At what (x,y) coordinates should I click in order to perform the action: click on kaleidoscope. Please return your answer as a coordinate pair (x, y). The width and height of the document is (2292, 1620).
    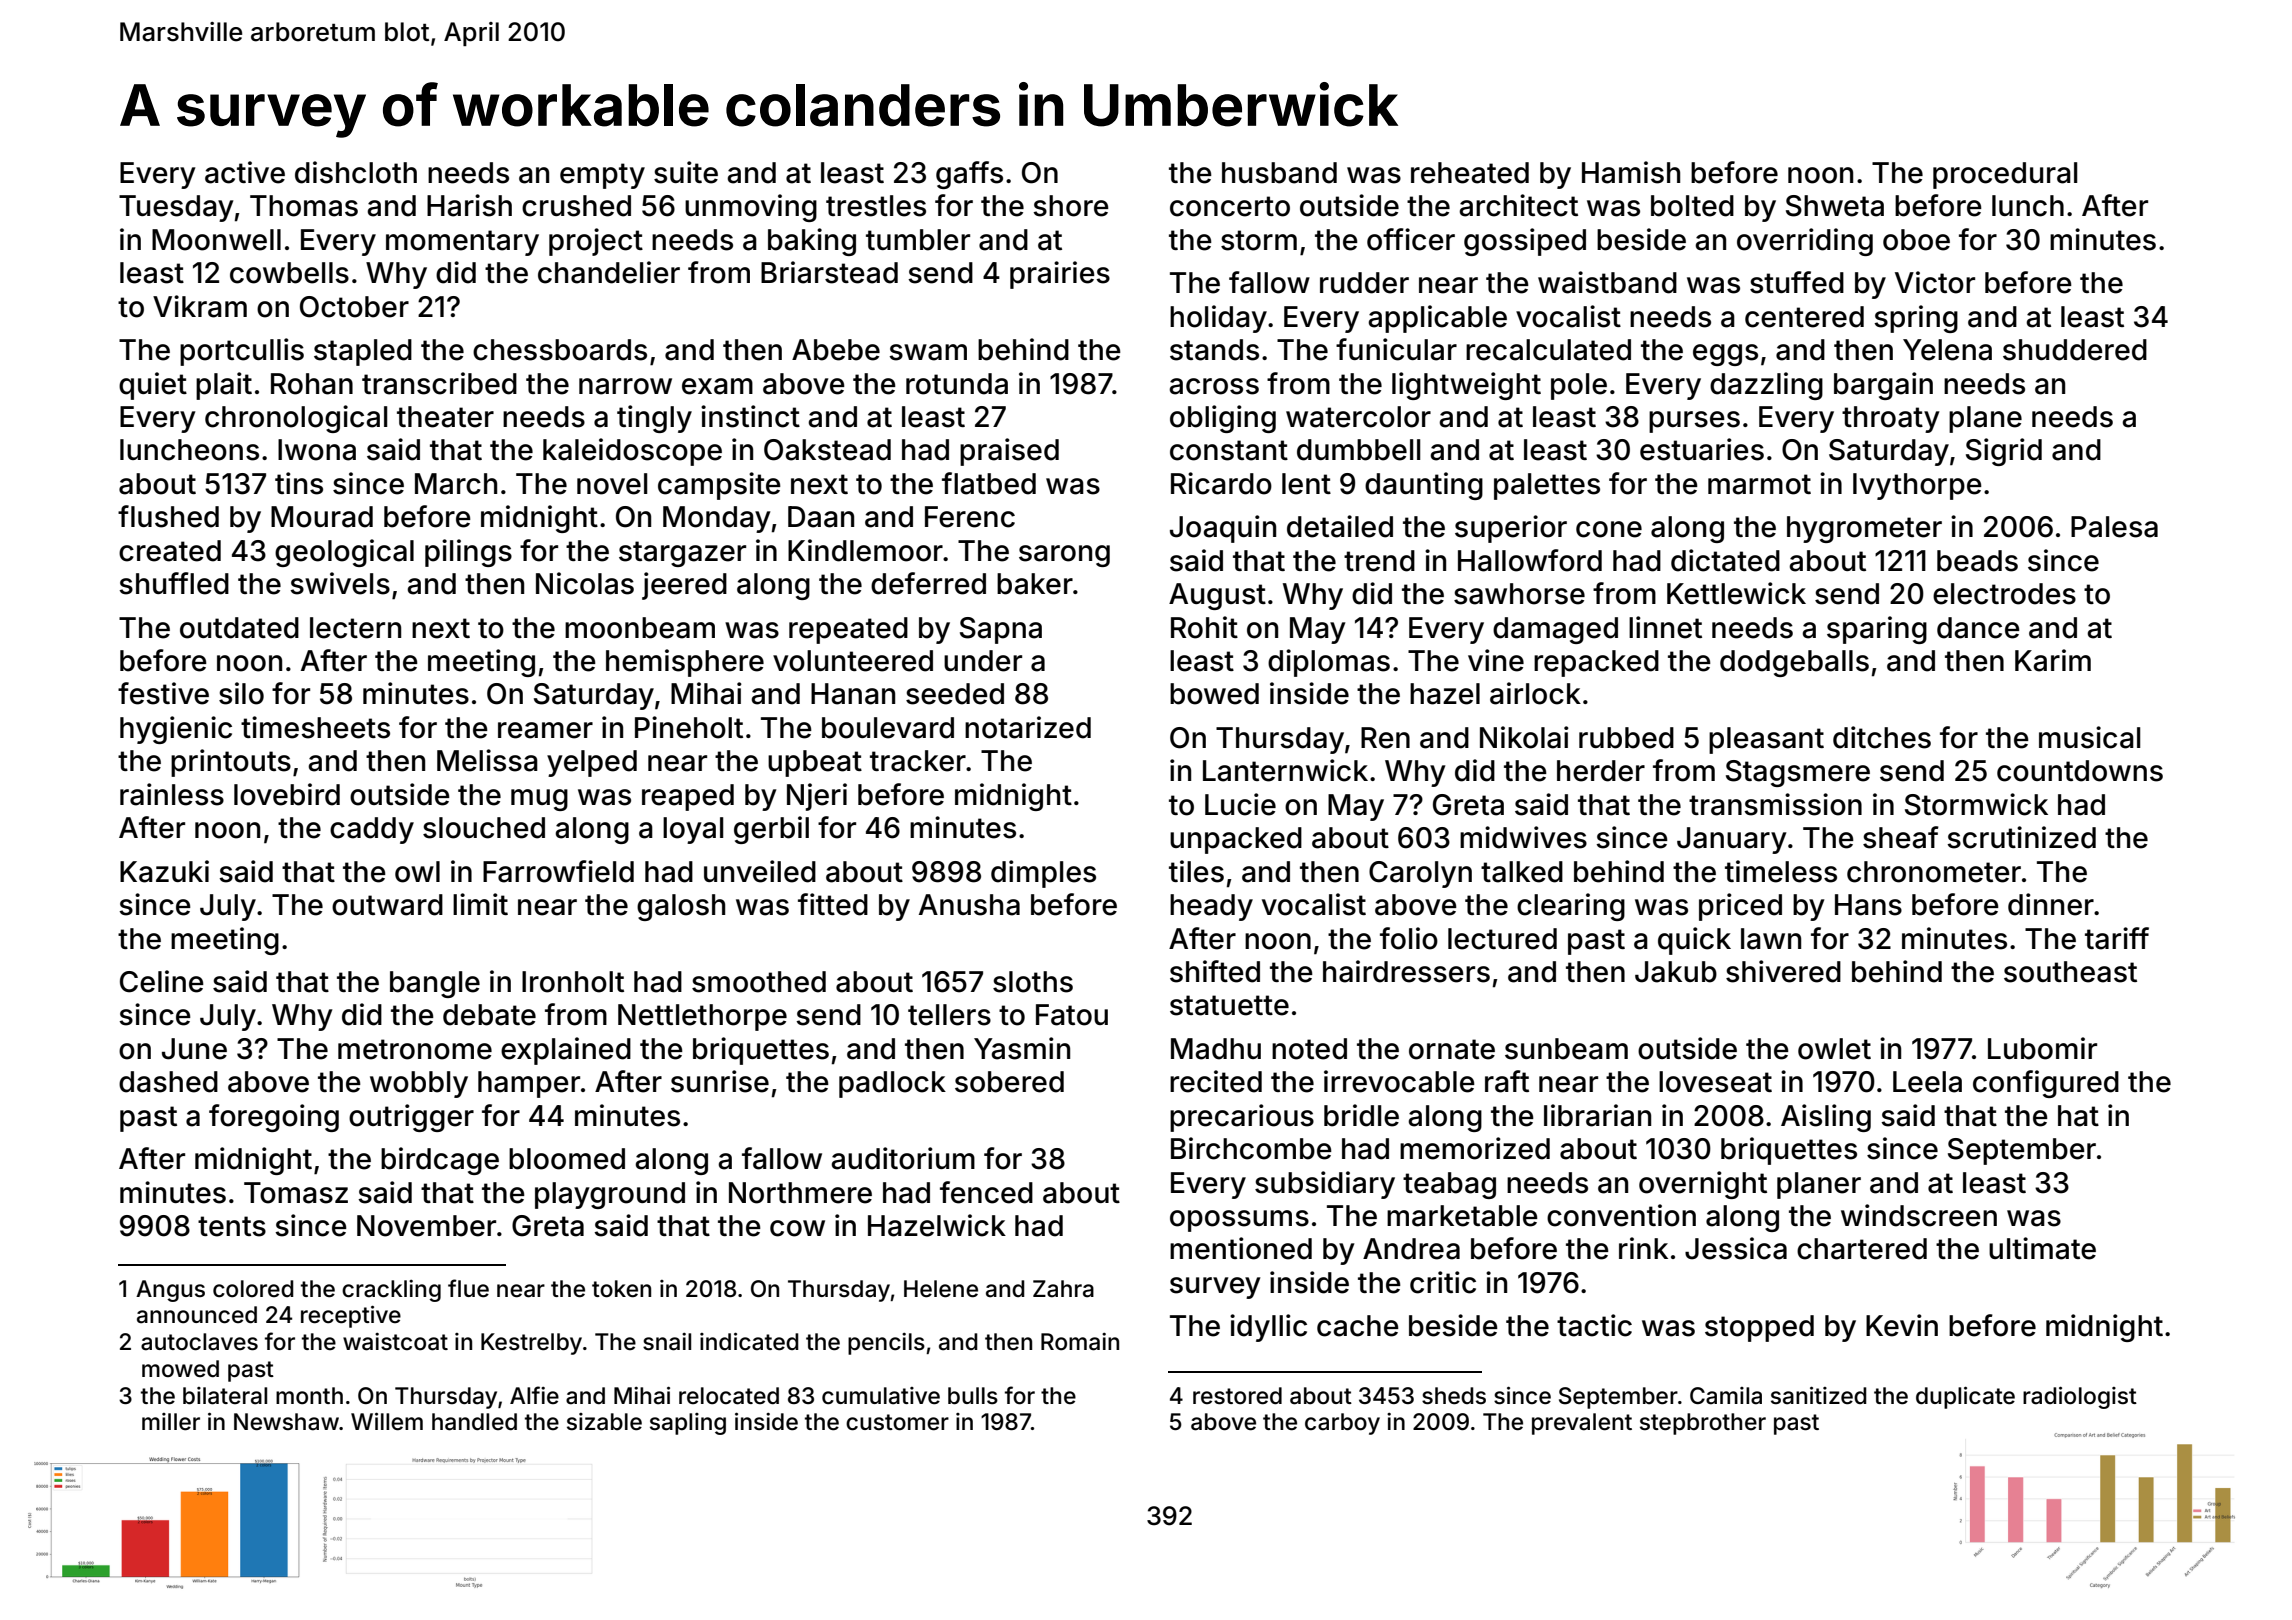
    Looking at the image, I should click on (632, 452).
